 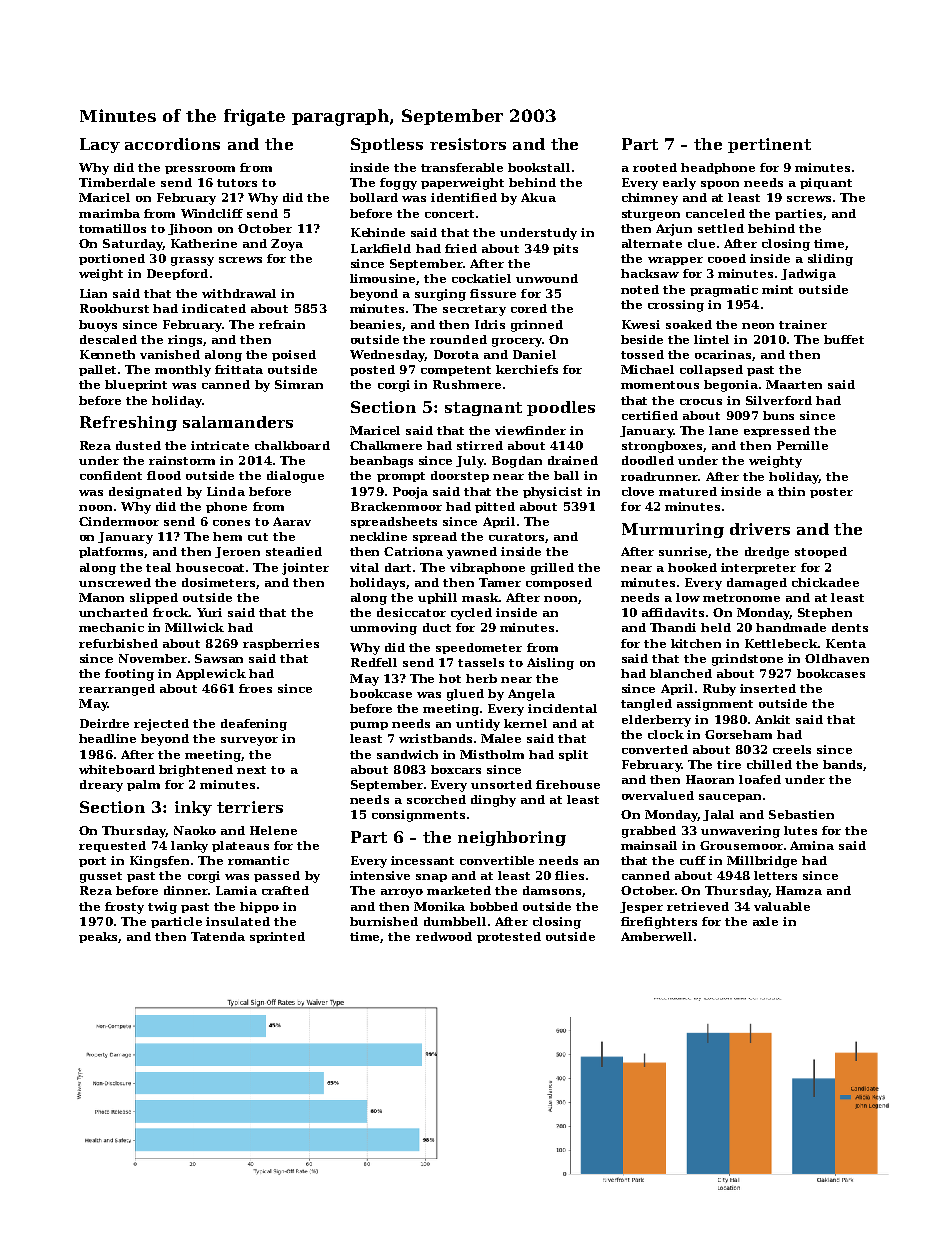 What do you see at coordinates (372, 370) in the image?
I see `posted` at bounding box center [372, 370].
